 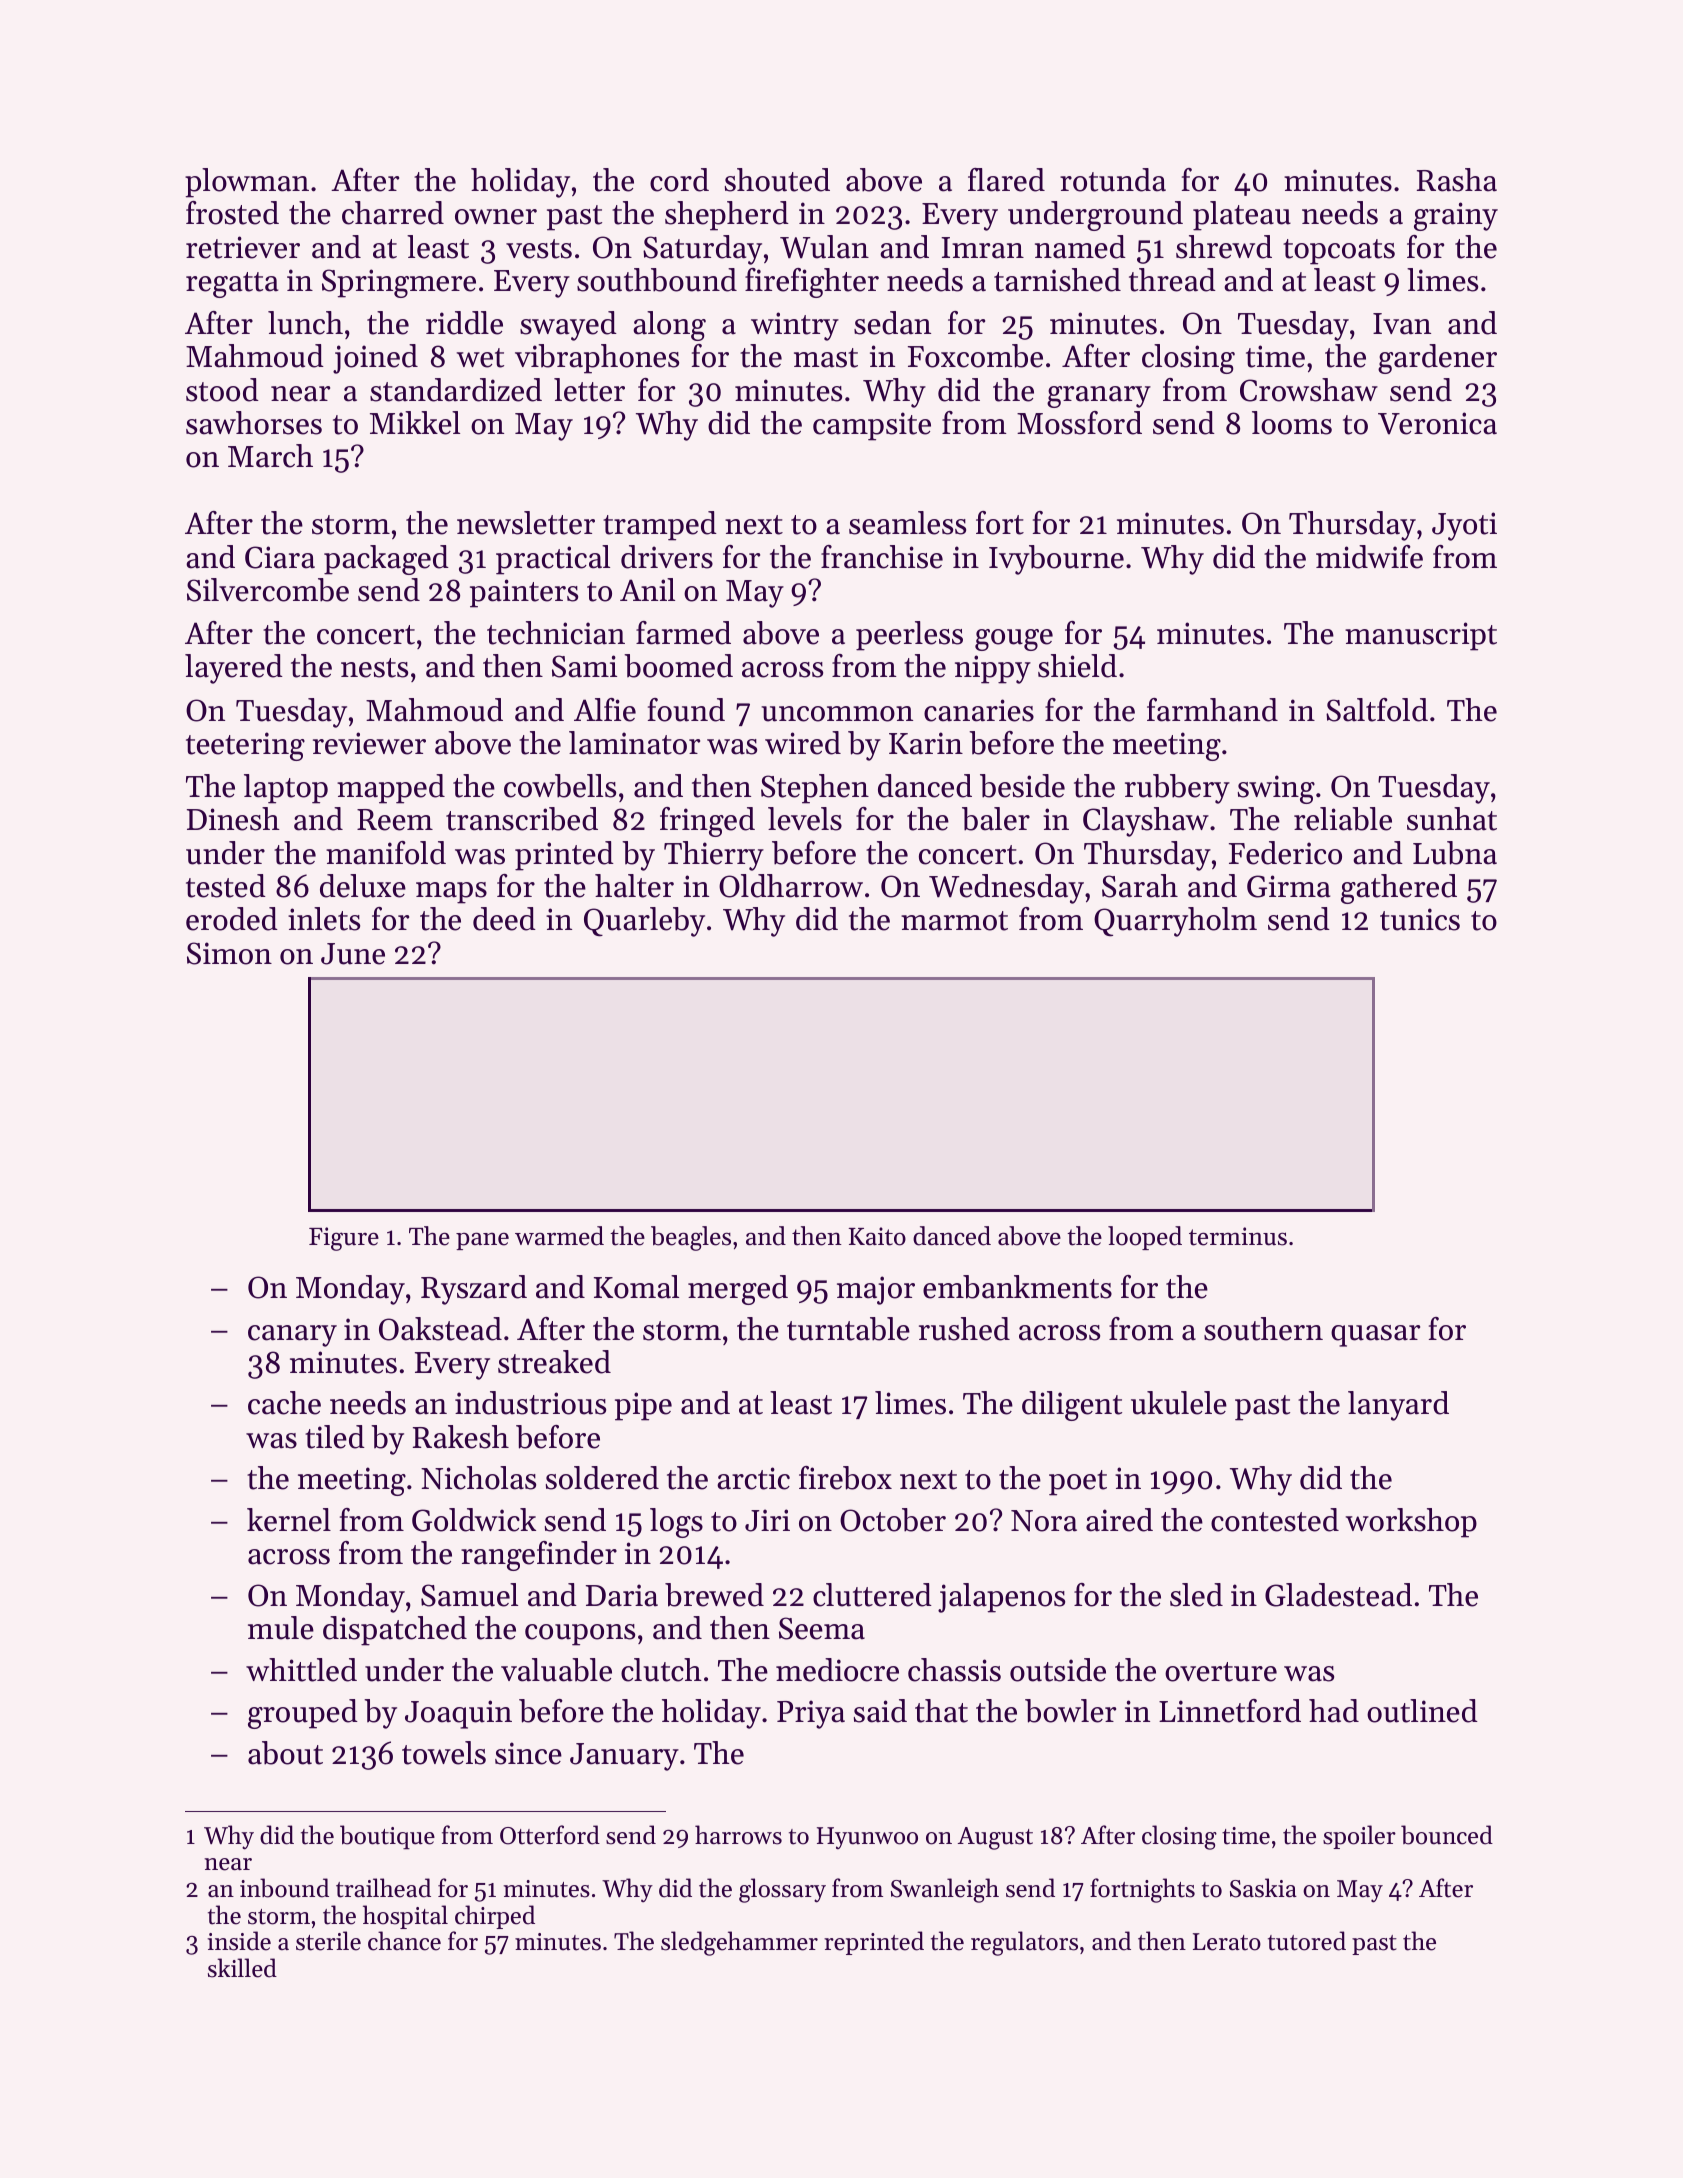 What do you see at coordinates (647, 589) in the image?
I see `Anil` at bounding box center [647, 589].
